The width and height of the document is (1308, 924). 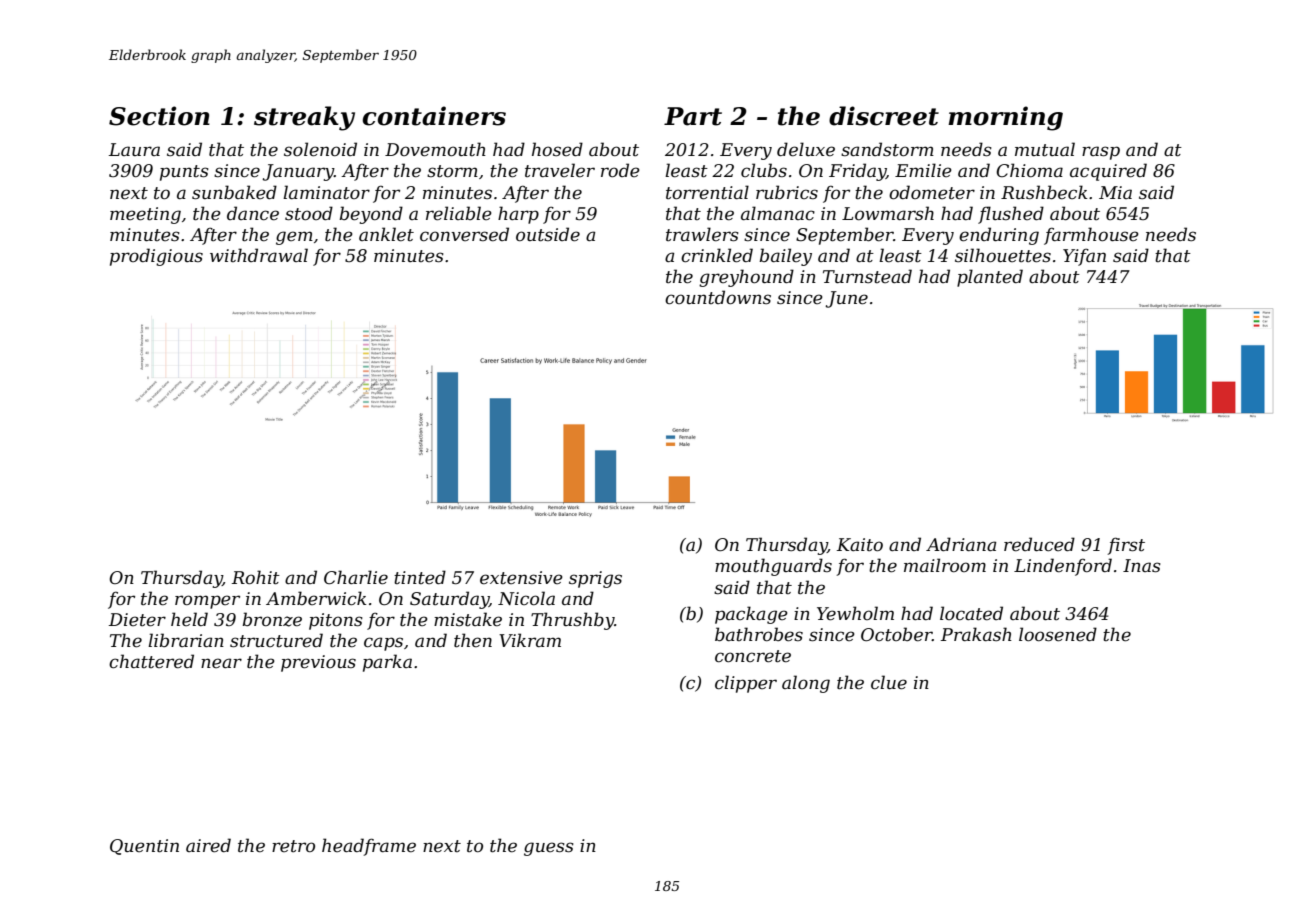 I want to click on Adriana, so click(x=961, y=544).
